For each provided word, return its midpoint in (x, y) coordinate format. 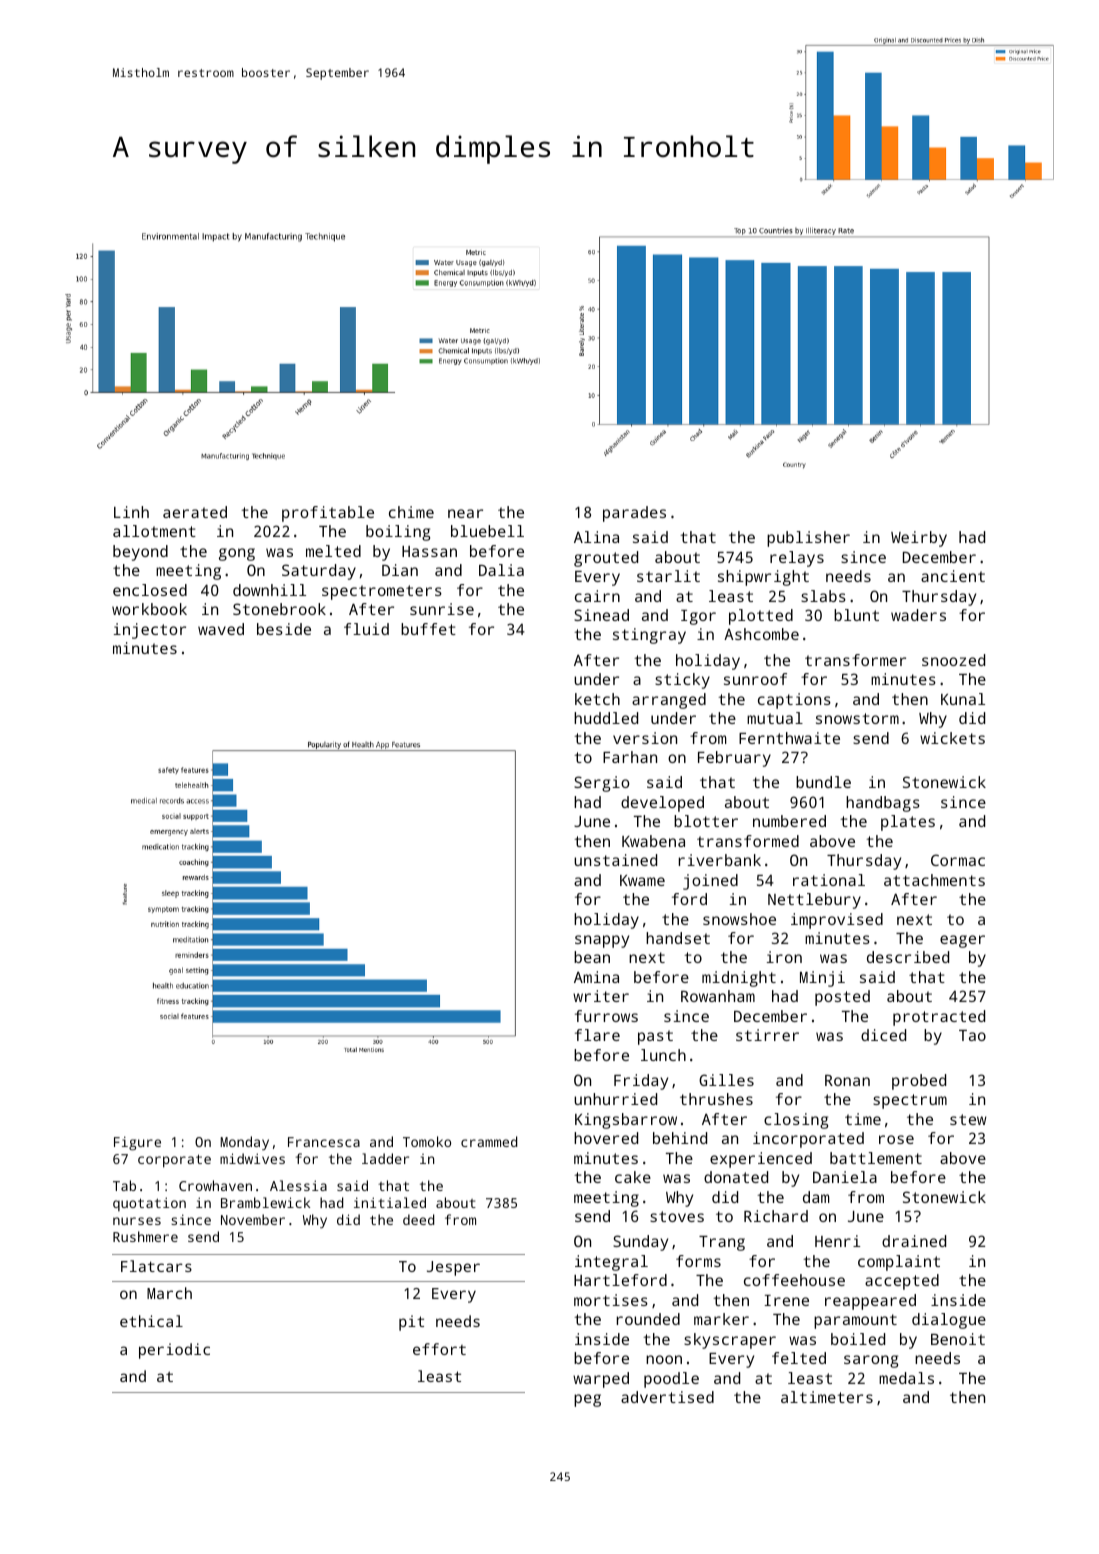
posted (842, 998)
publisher (808, 539)
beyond (140, 553)
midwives (252, 1158)
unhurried (615, 1099)
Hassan (429, 551)
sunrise (442, 609)
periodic (174, 1351)
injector (150, 631)
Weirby (919, 539)
